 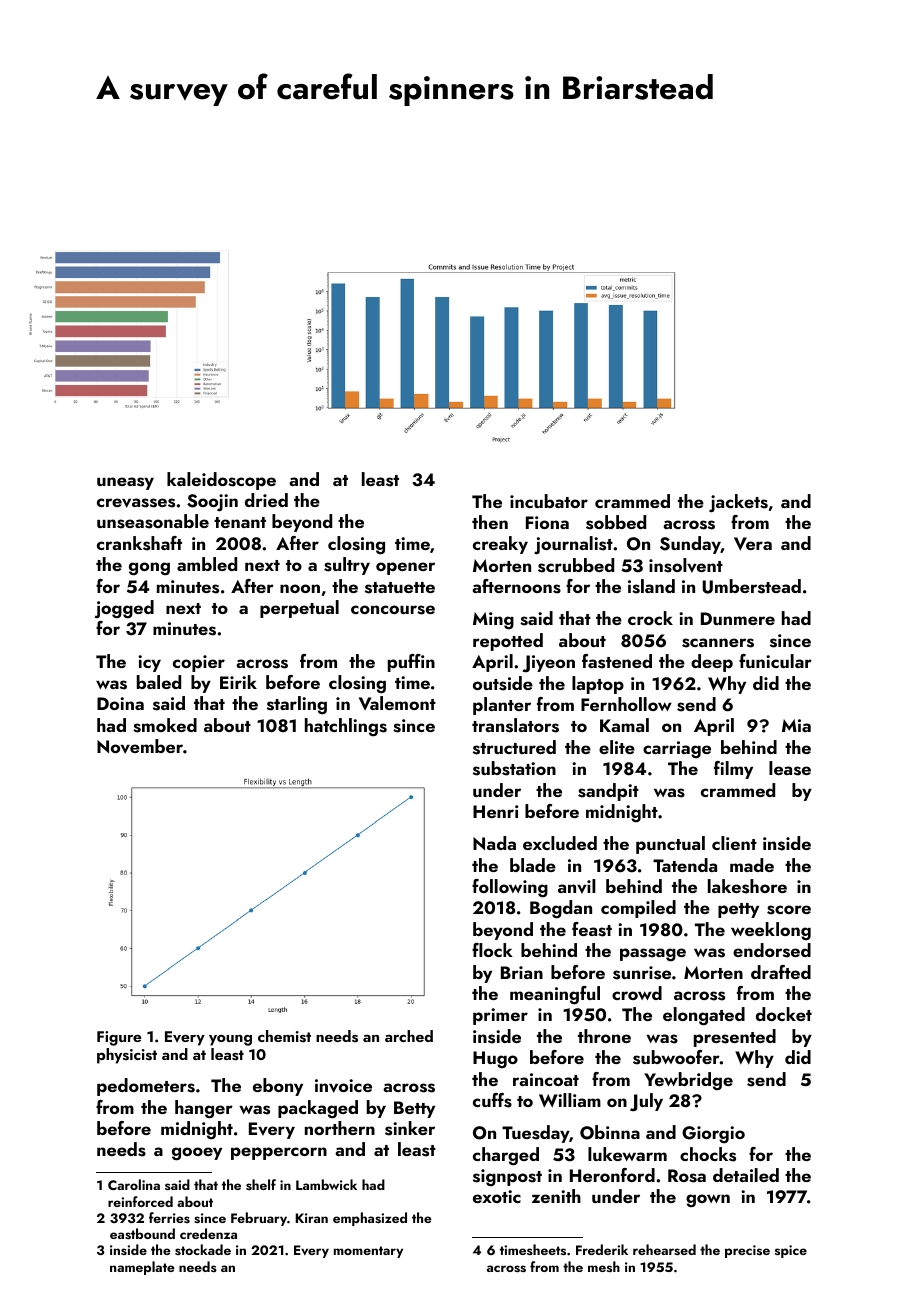 What do you see at coordinates (414, 1109) in the page?
I see `Betty` at bounding box center [414, 1109].
